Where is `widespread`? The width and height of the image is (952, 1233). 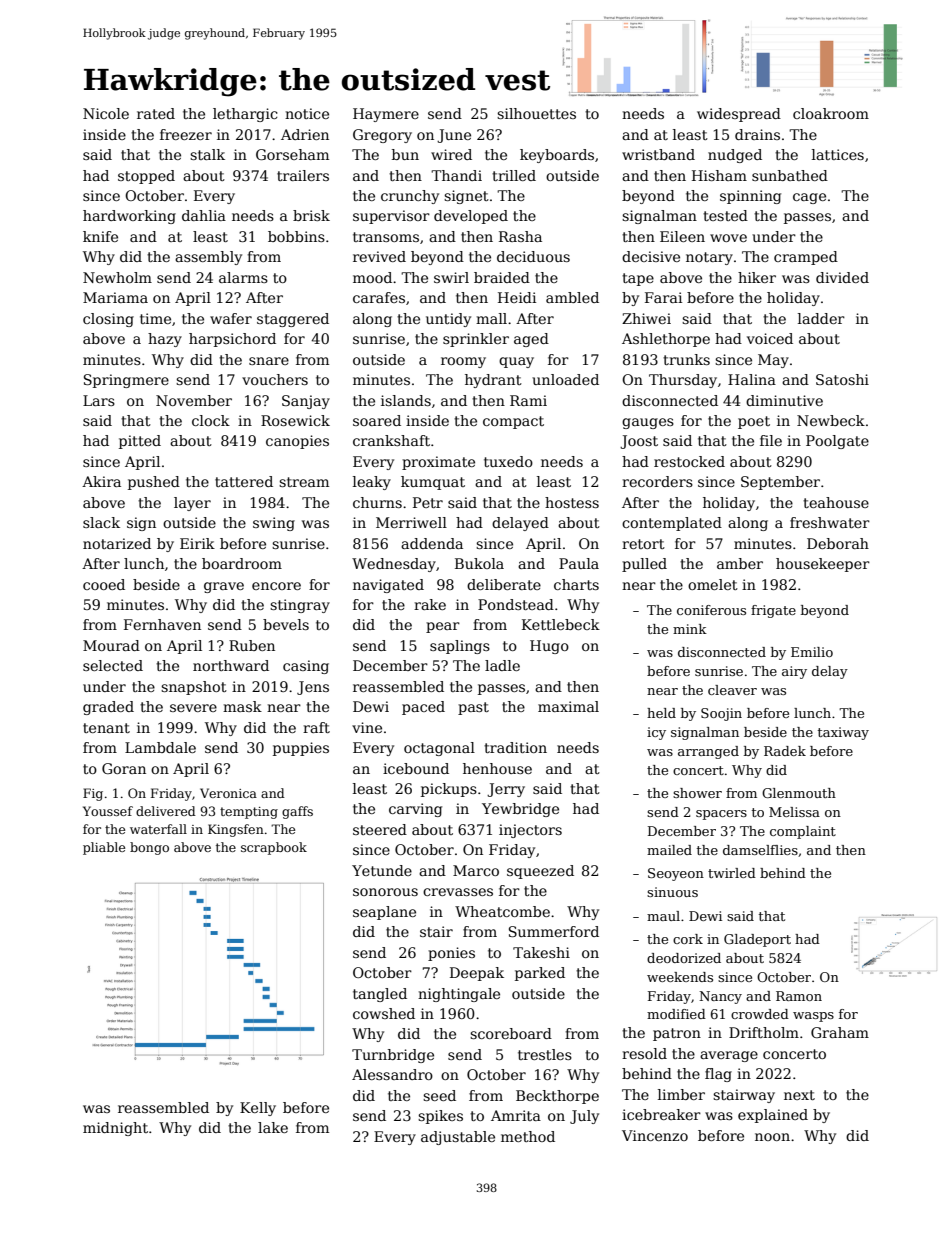 widespread is located at coordinates (739, 115).
